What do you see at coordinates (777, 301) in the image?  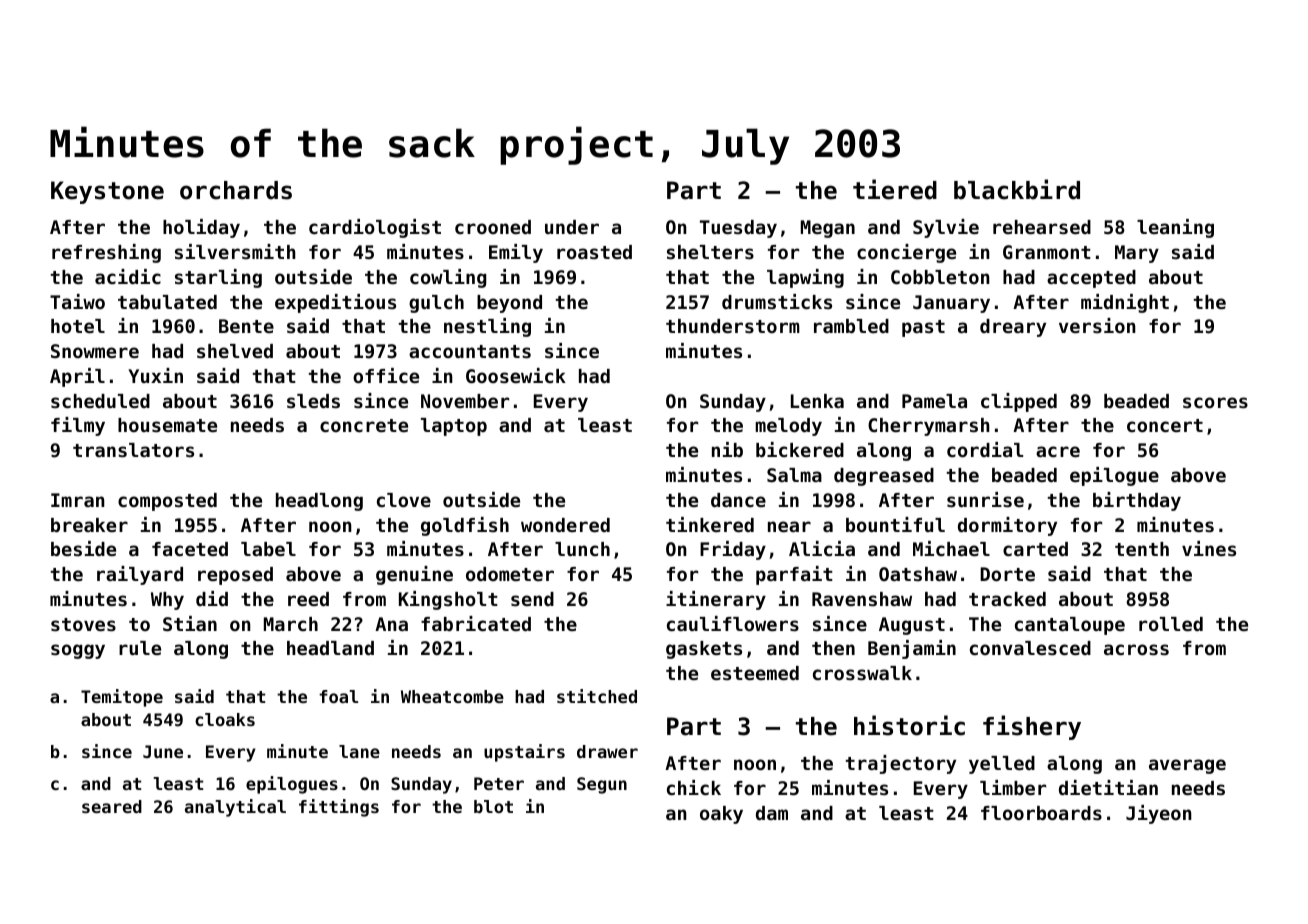 I see `drumsticks` at bounding box center [777, 301].
